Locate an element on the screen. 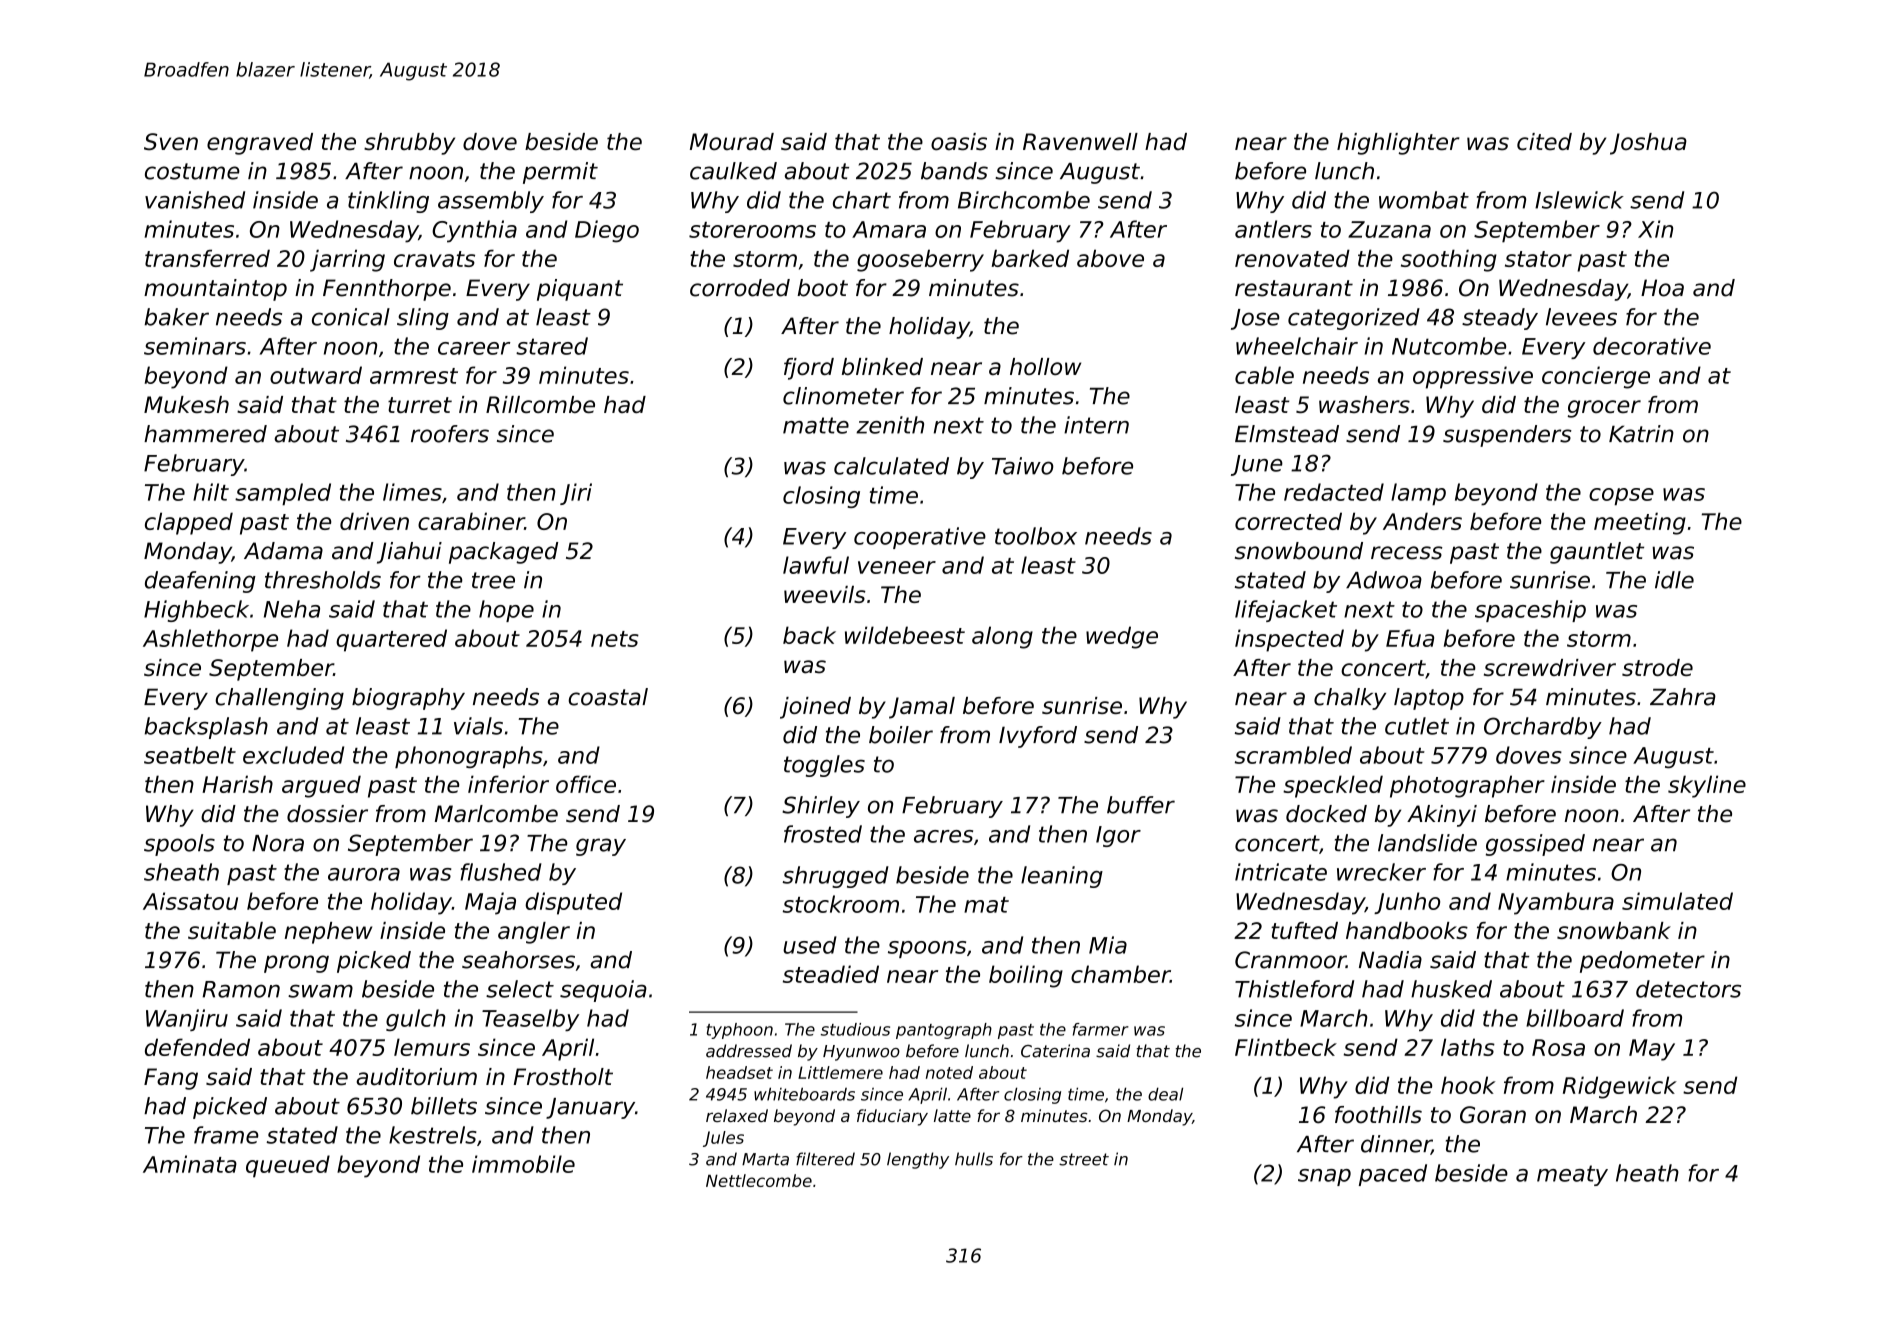  Zahra is located at coordinates (1683, 697).
